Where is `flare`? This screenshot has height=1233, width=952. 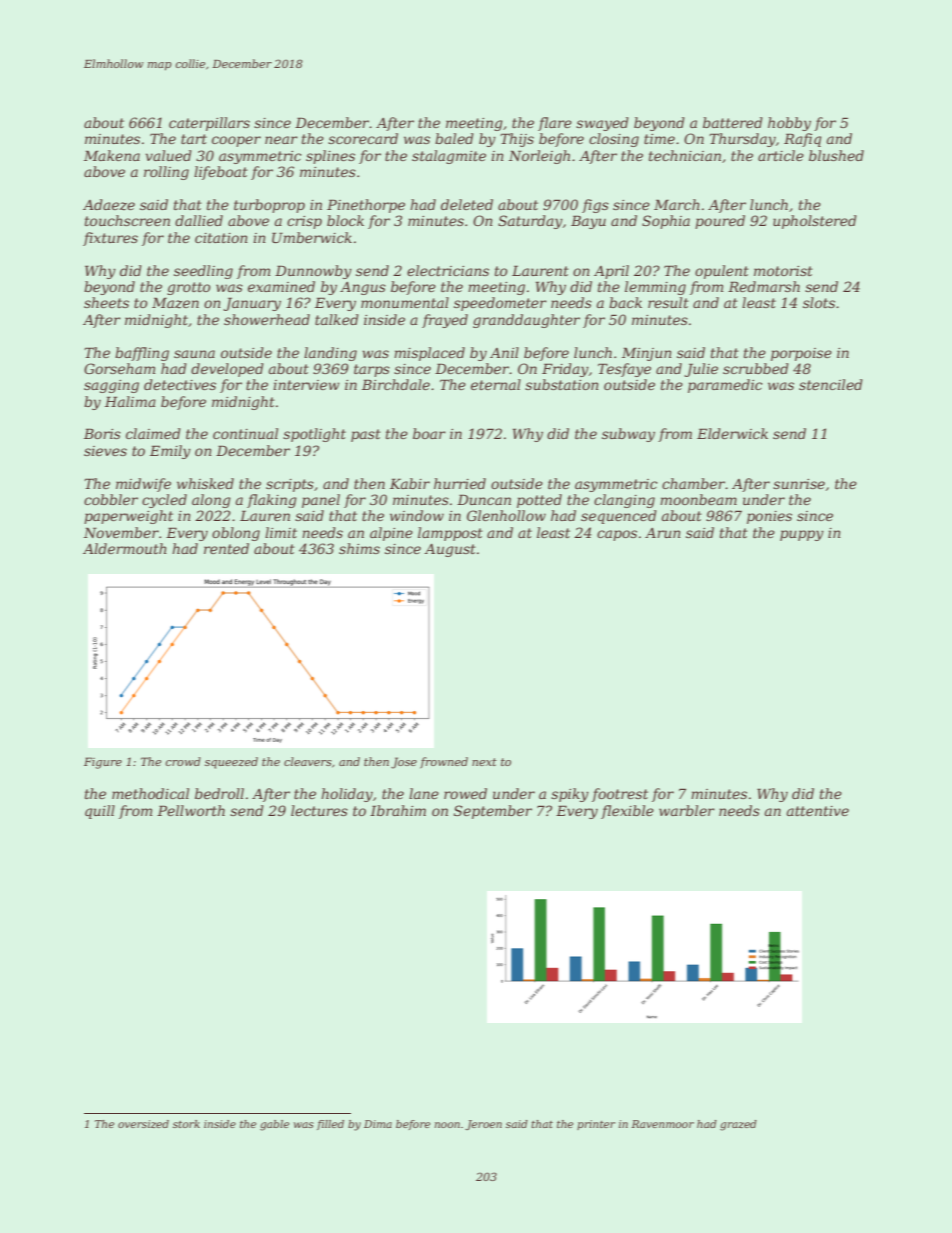
flare is located at coordinates (555, 124).
